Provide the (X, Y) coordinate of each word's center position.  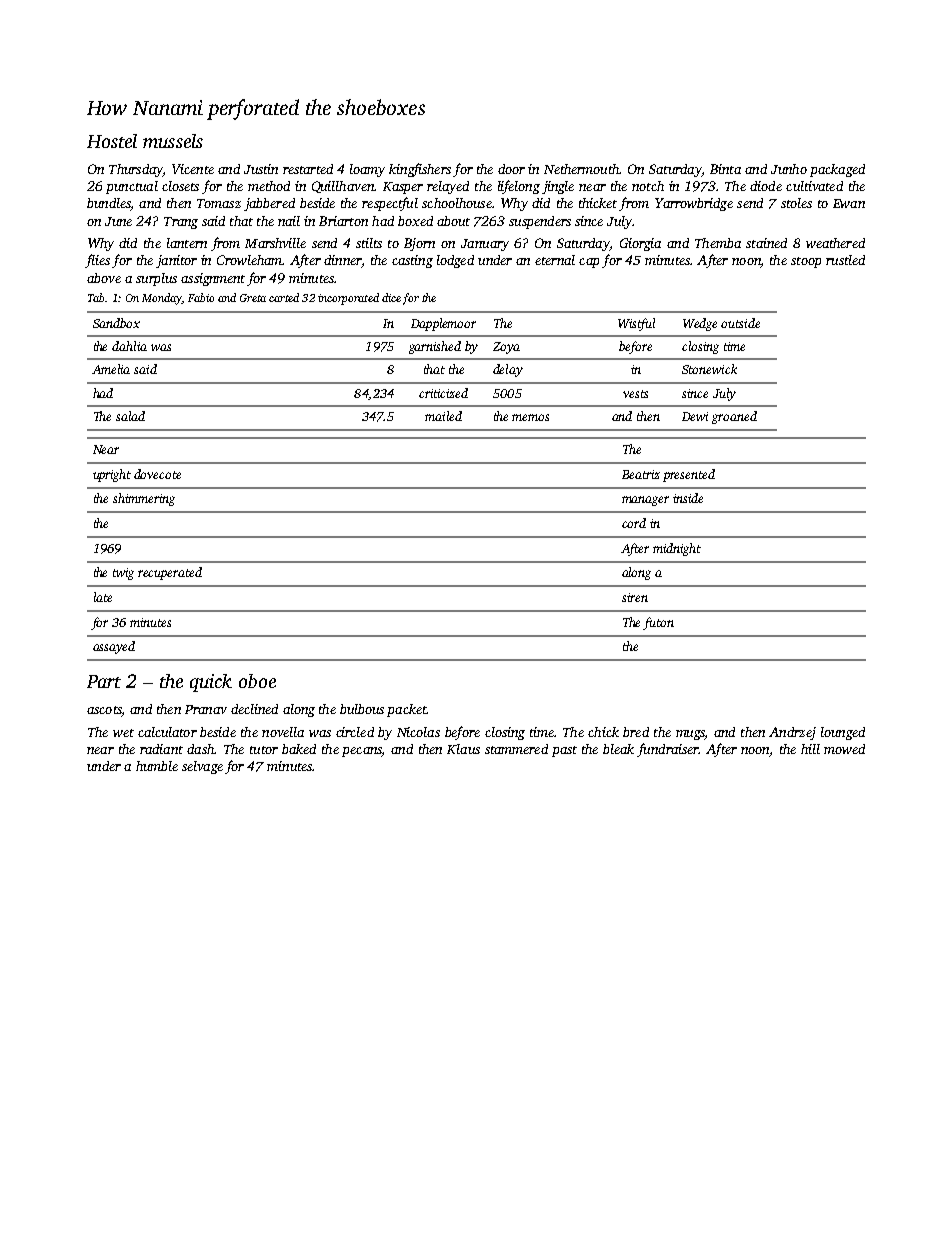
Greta (253, 298)
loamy (367, 170)
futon (658, 623)
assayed (114, 647)
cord (634, 523)
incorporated (348, 299)
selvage (202, 767)
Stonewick (709, 369)
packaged (837, 170)
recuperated (170, 573)
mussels (173, 141)
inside (688, 498)
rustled (845, 260)
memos (530, 417)
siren (635, 597)
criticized (443, 393)
